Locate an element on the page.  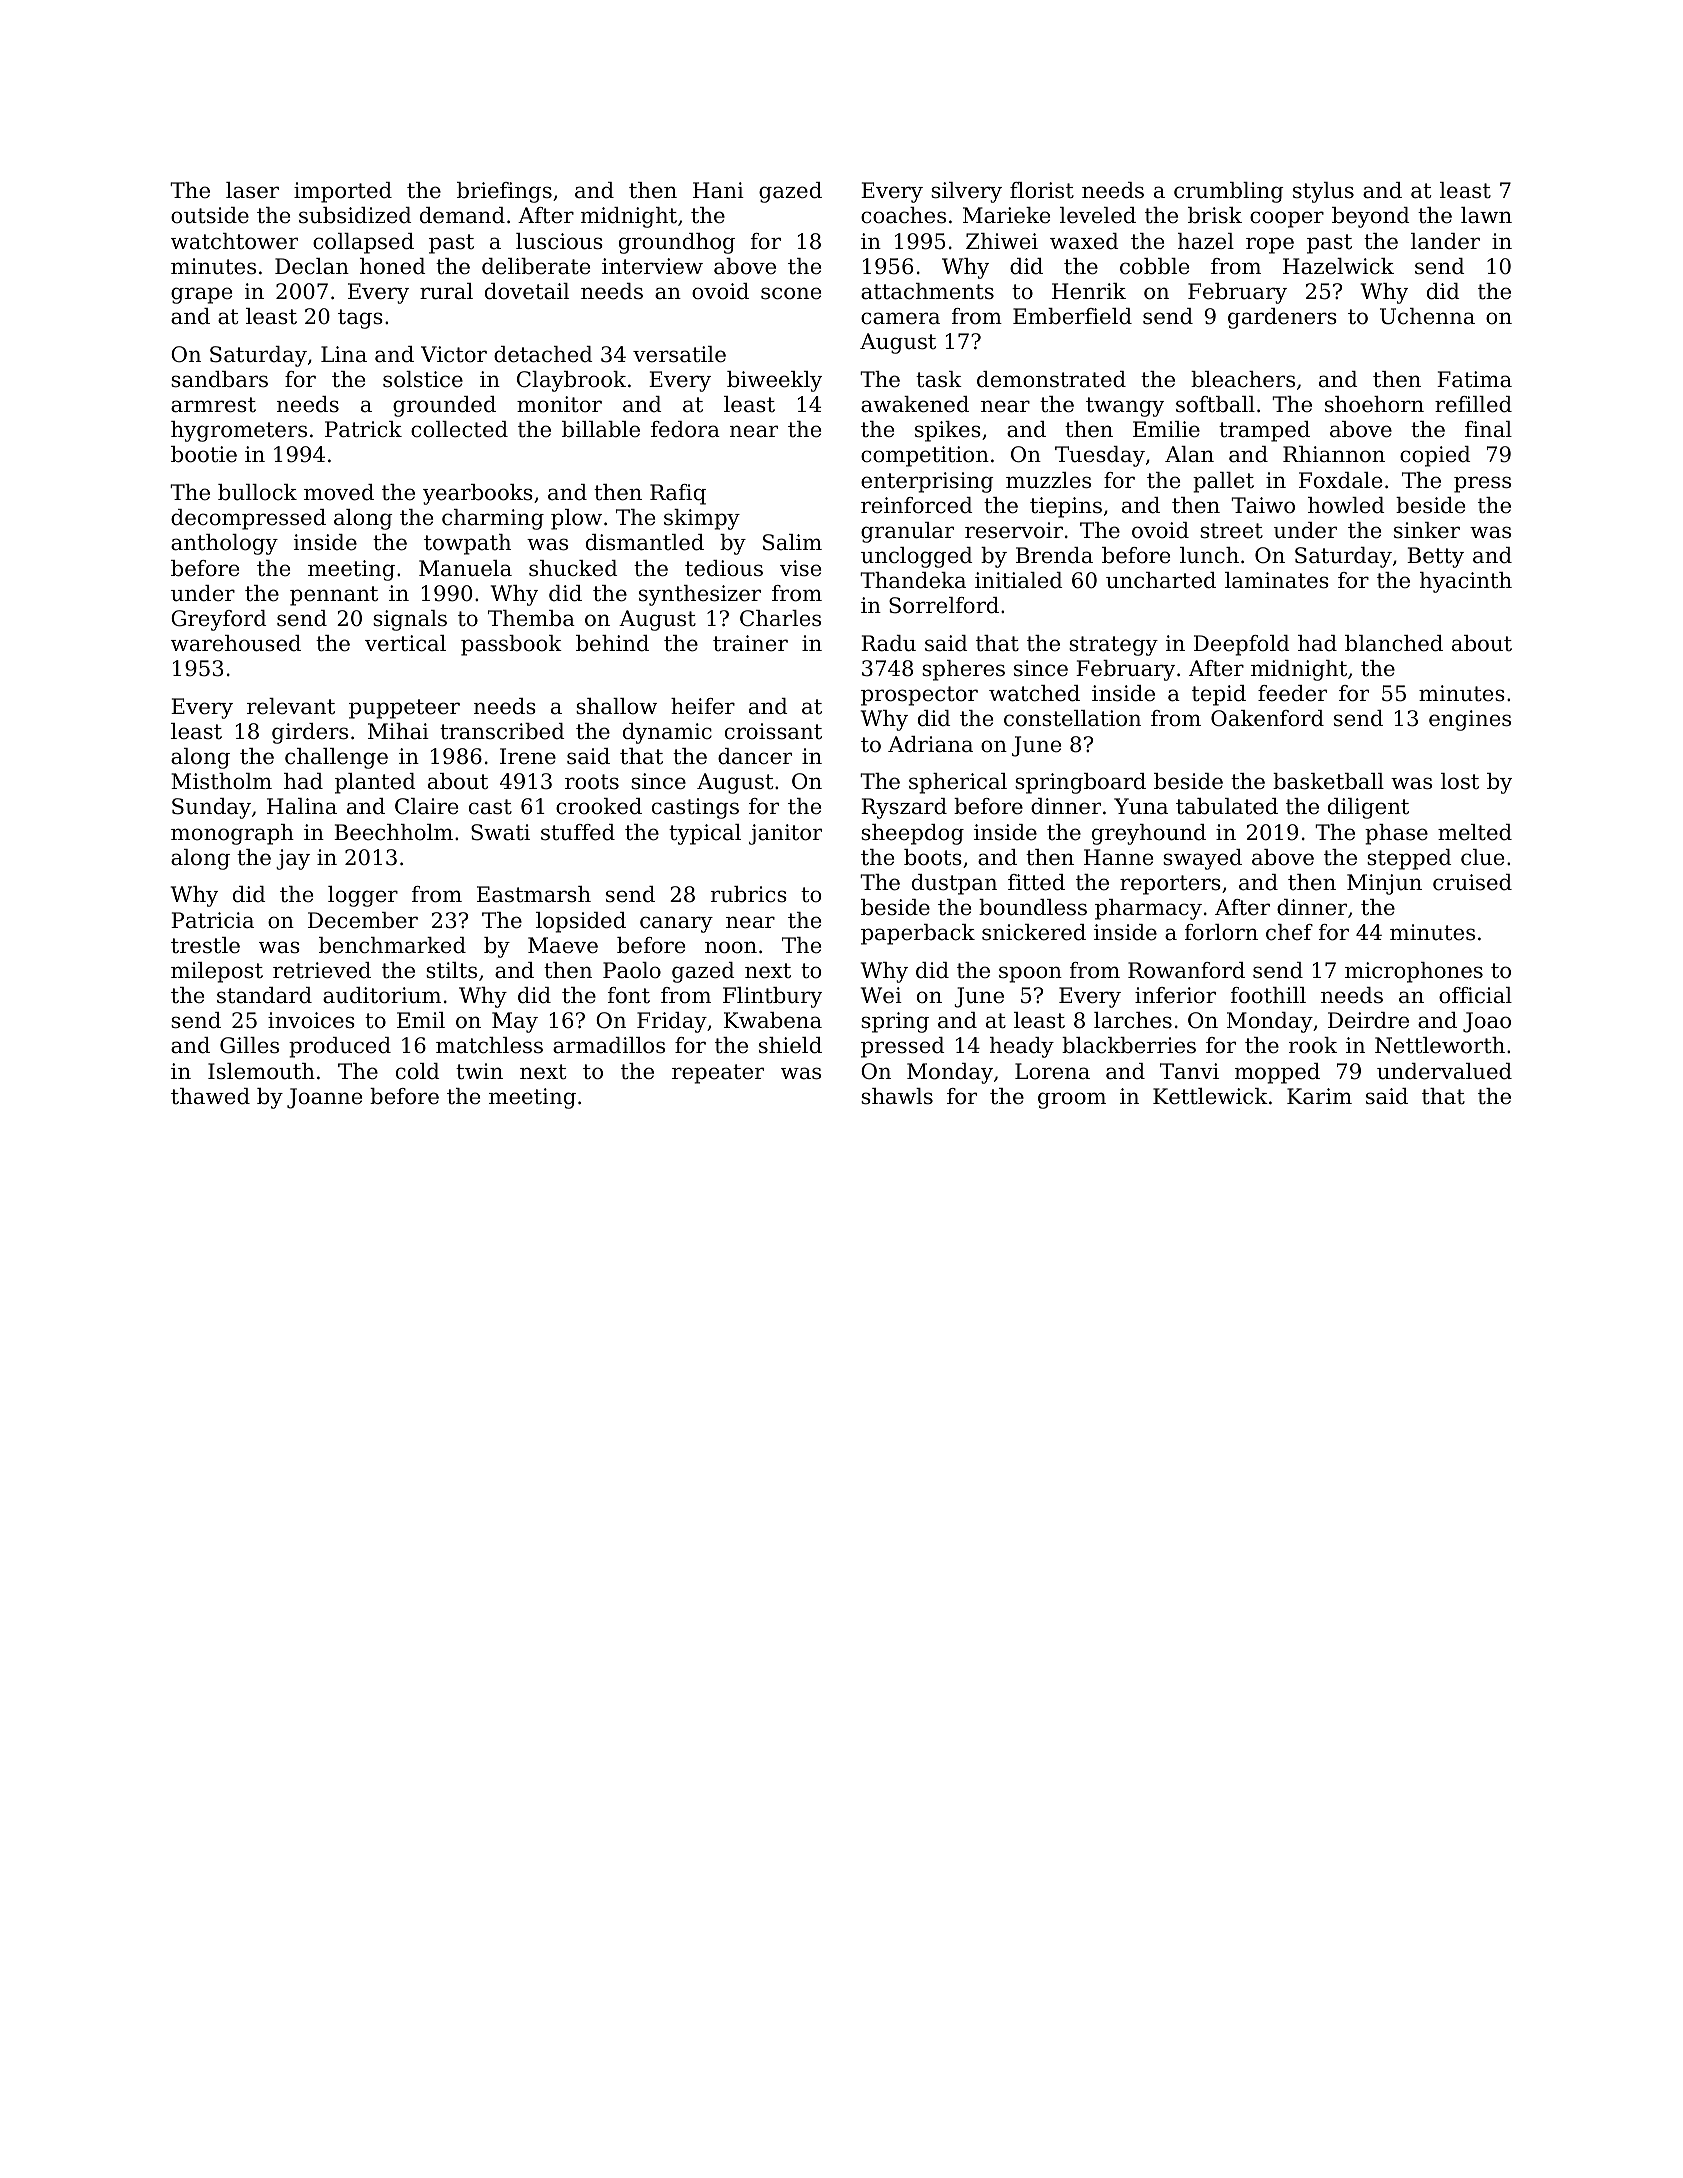
fedora is located at coordinates (685, 429).
